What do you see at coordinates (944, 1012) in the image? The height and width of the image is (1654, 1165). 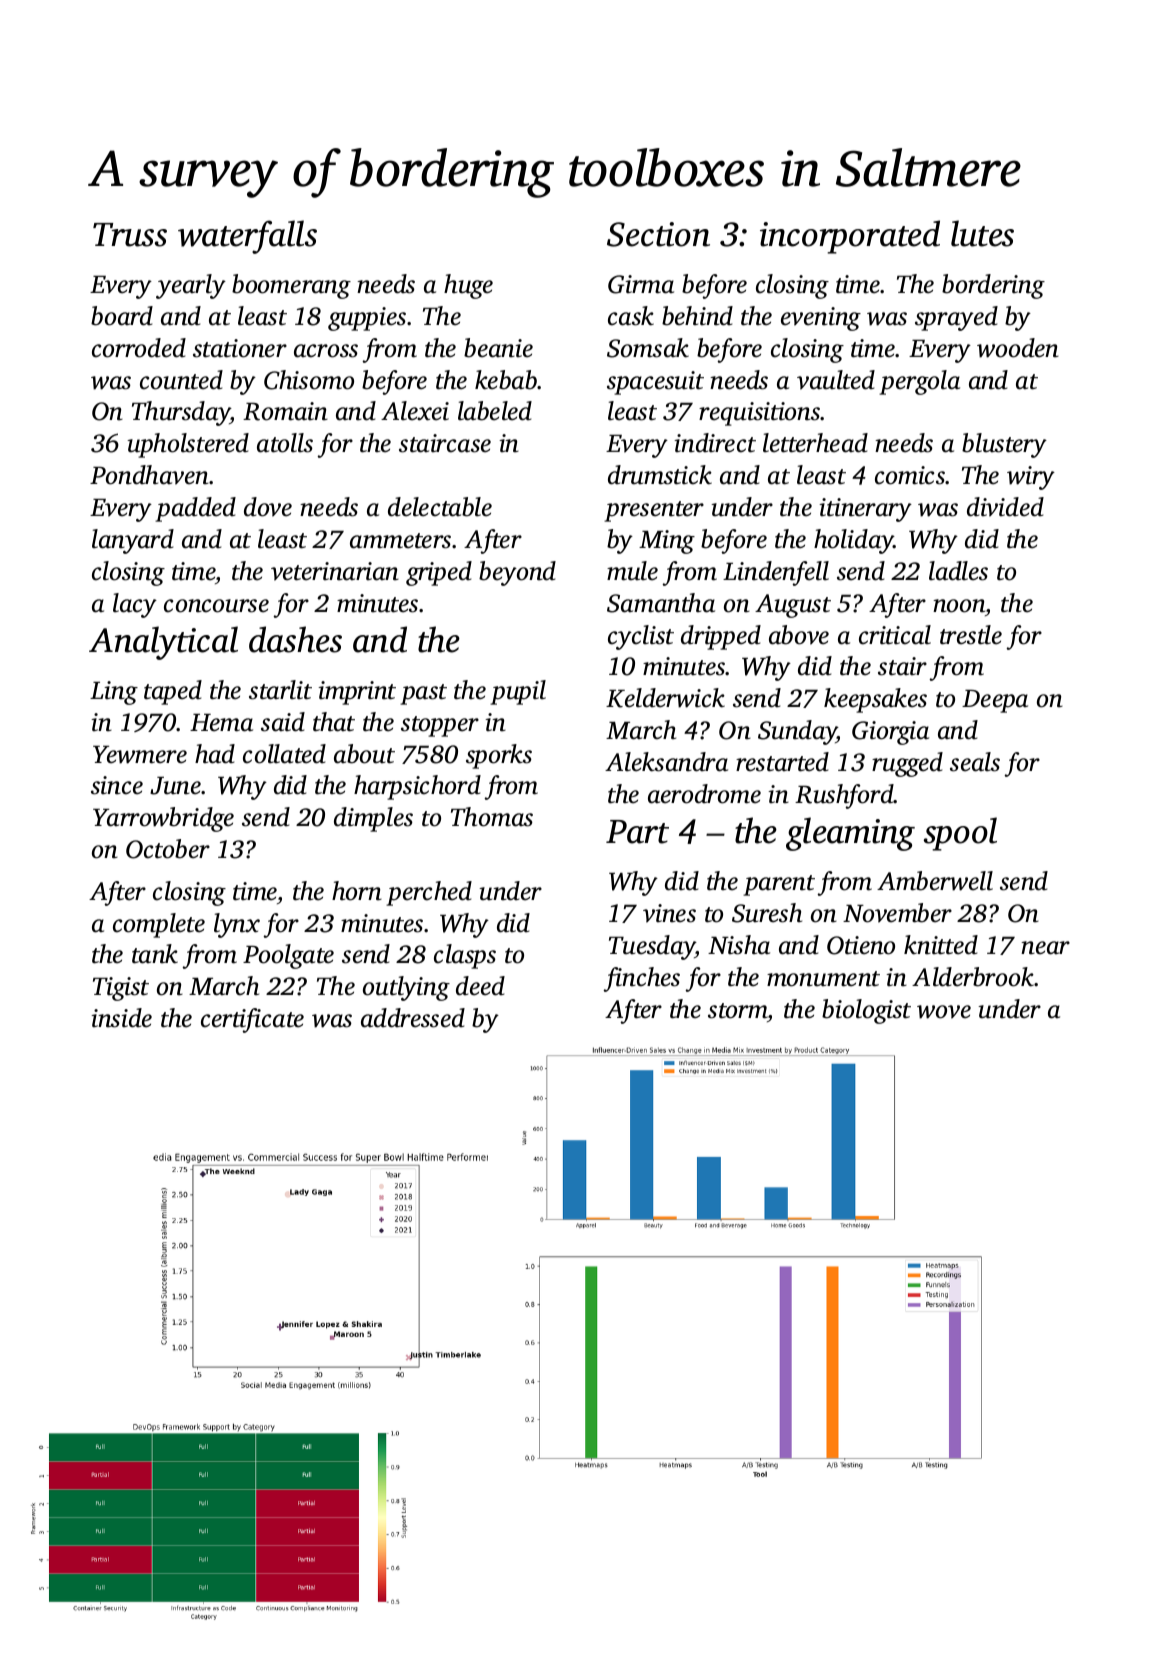 I see `wove` at bounding box center [944, 1012].
